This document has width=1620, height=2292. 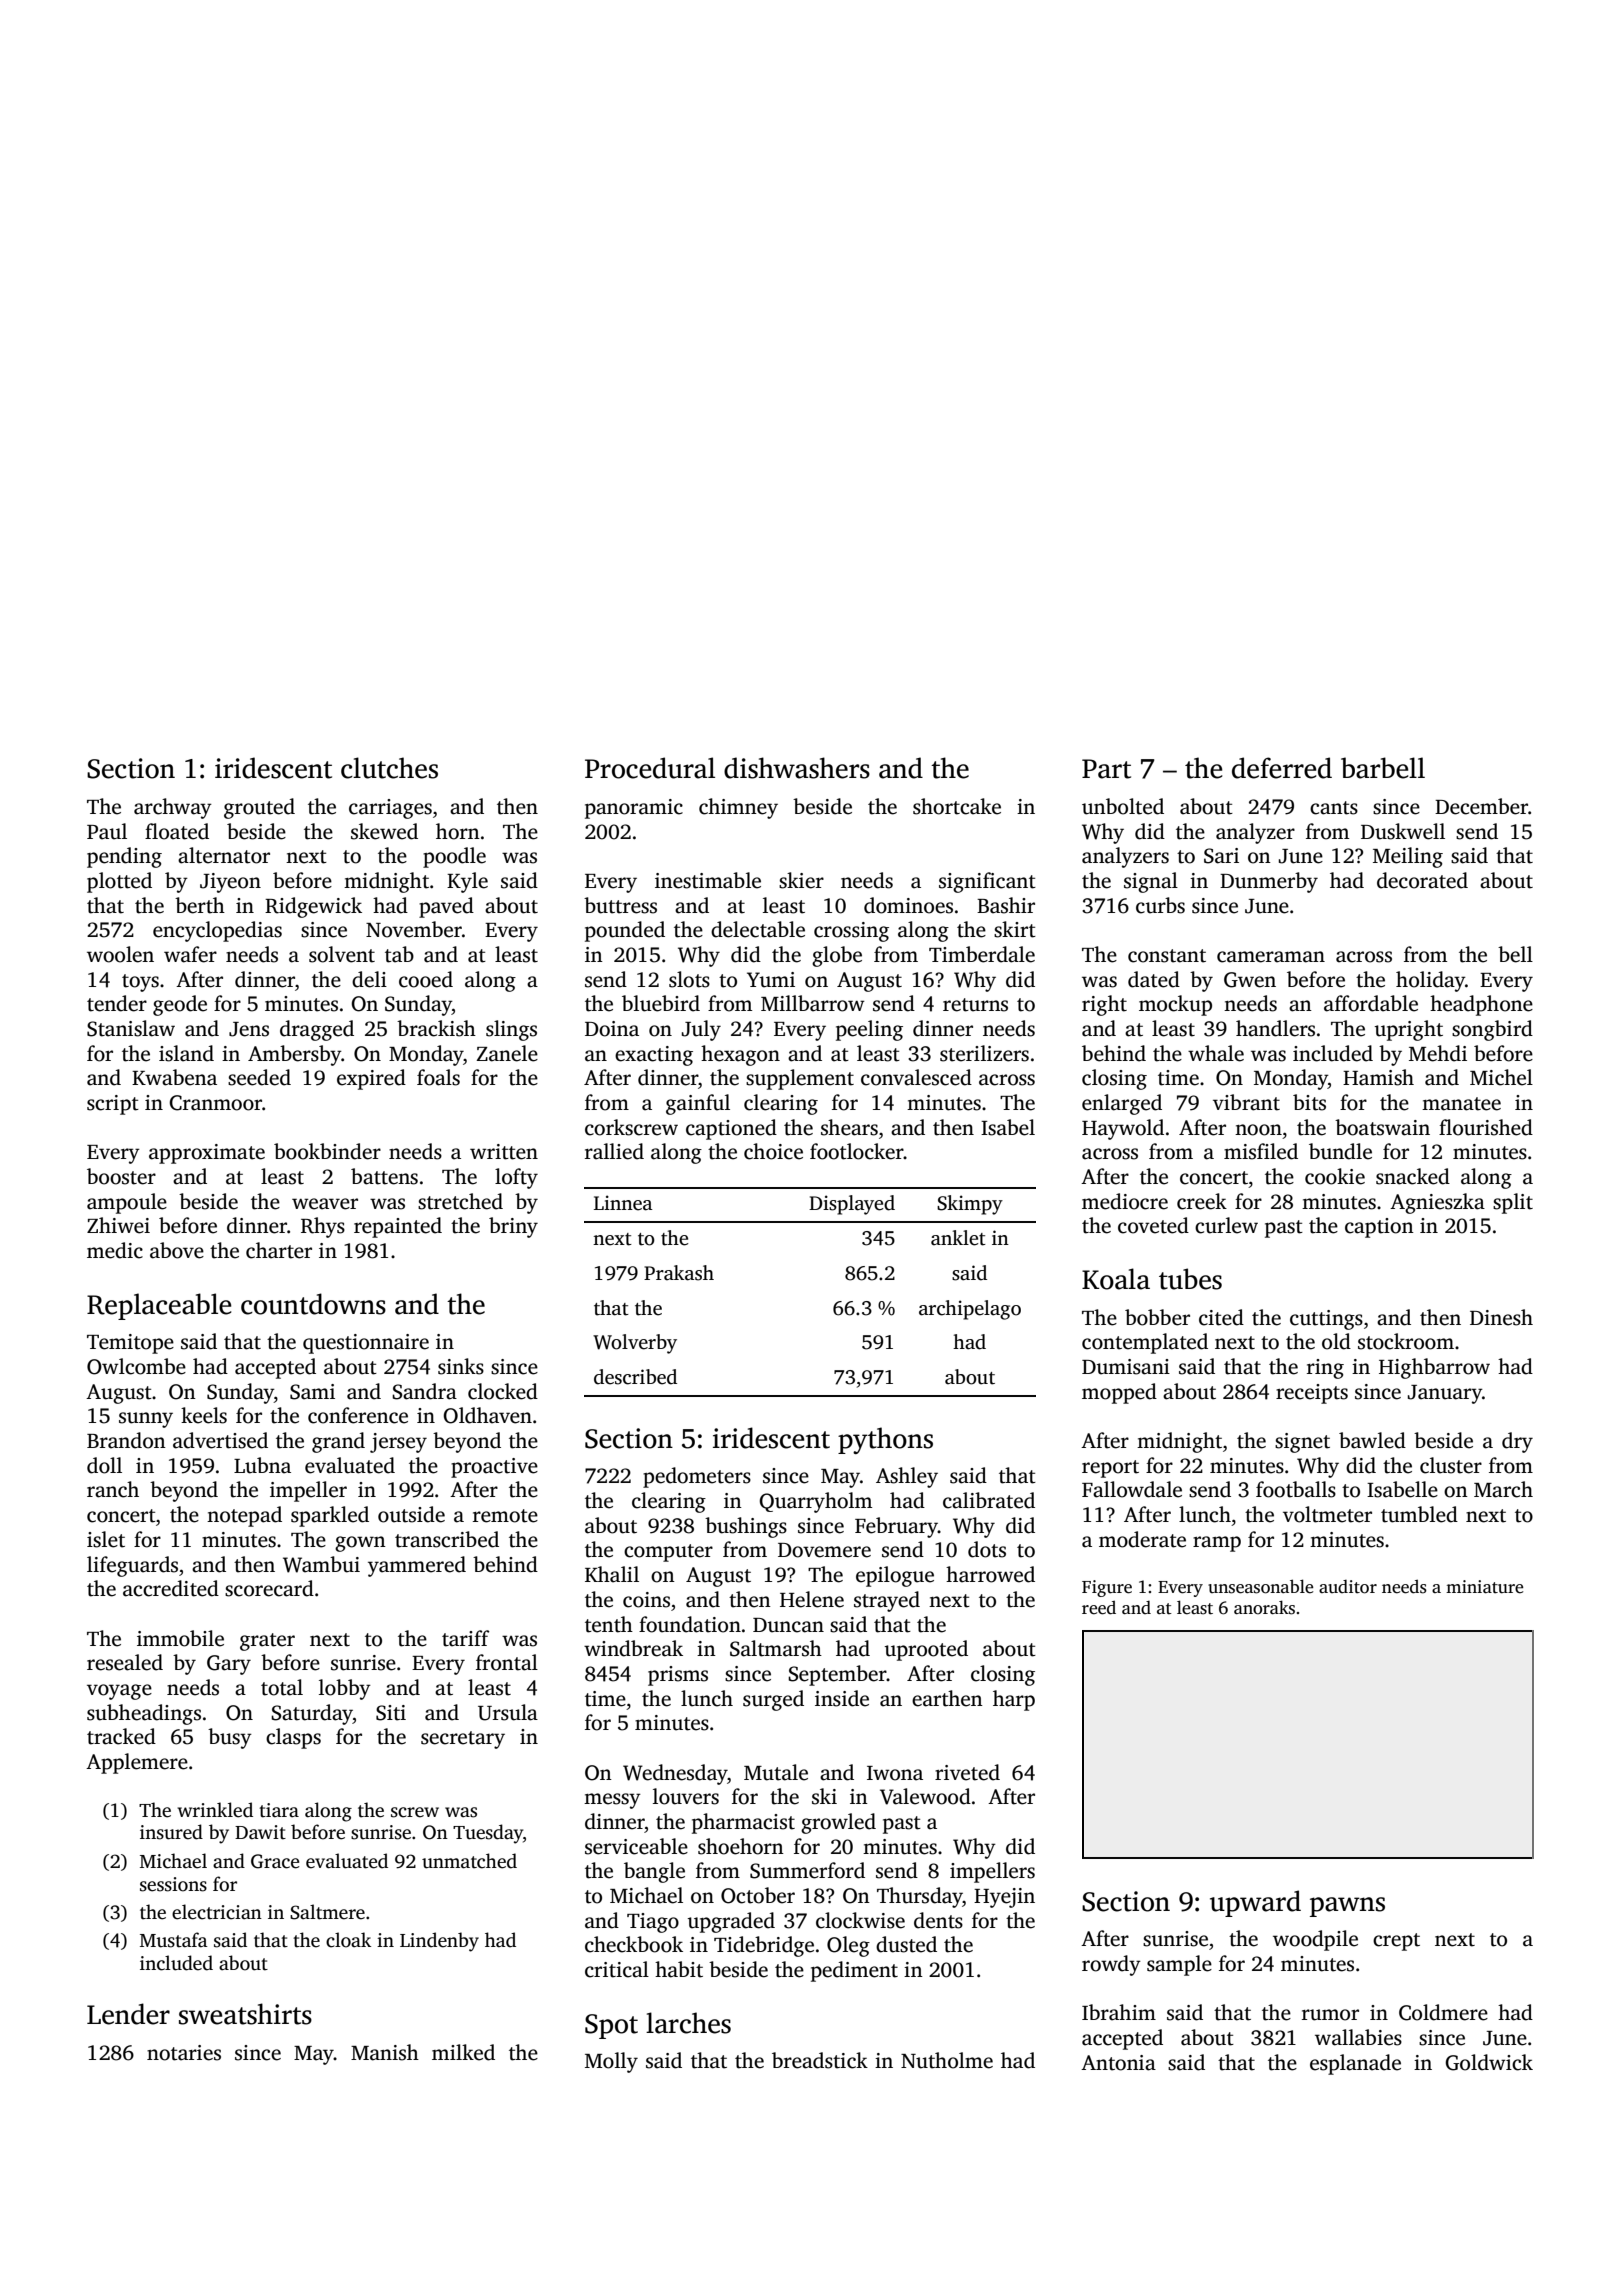 I want to click on Summerford, so click(x=807, y=1870).
